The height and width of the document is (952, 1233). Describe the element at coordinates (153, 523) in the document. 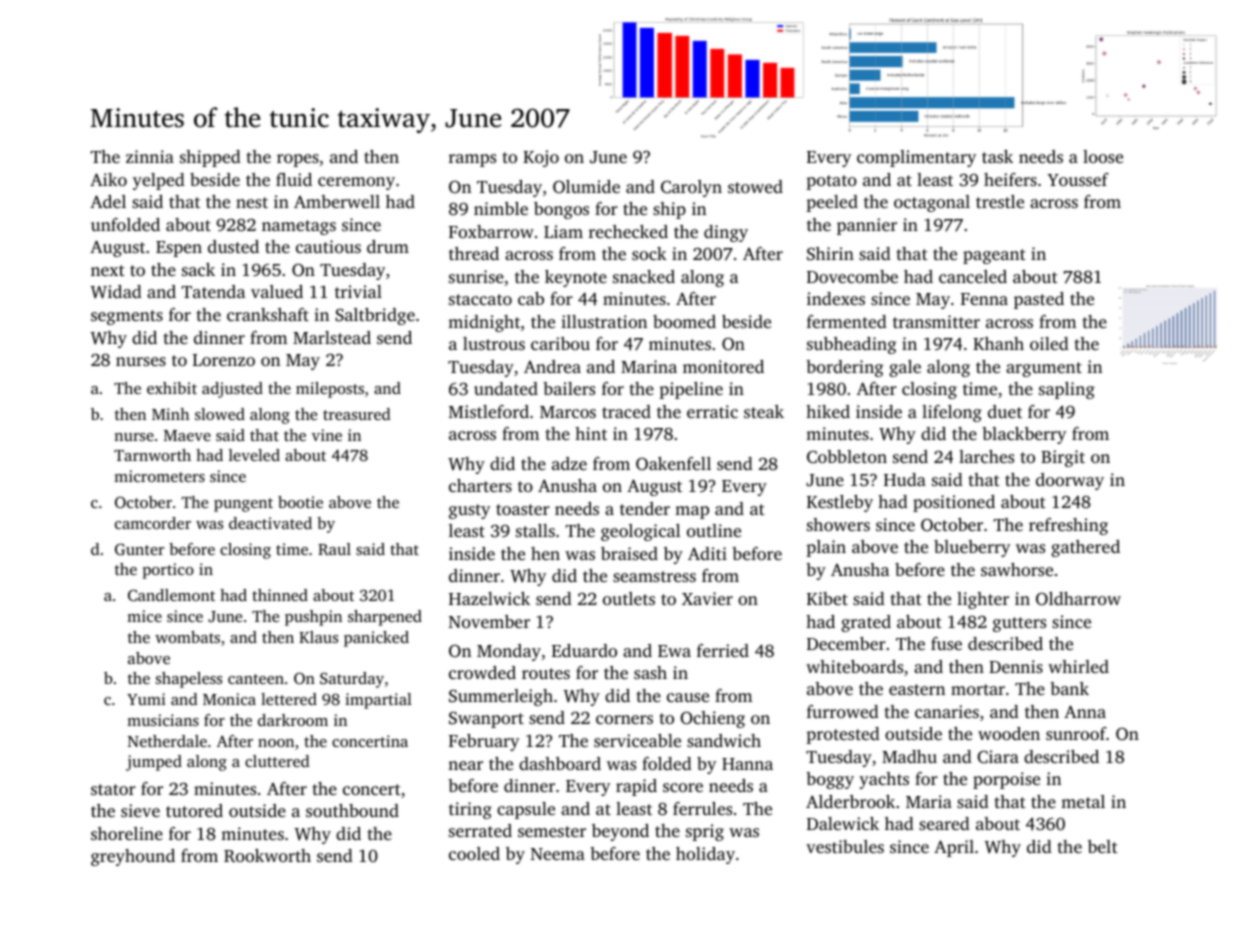

I see `camcorder` at that location.
